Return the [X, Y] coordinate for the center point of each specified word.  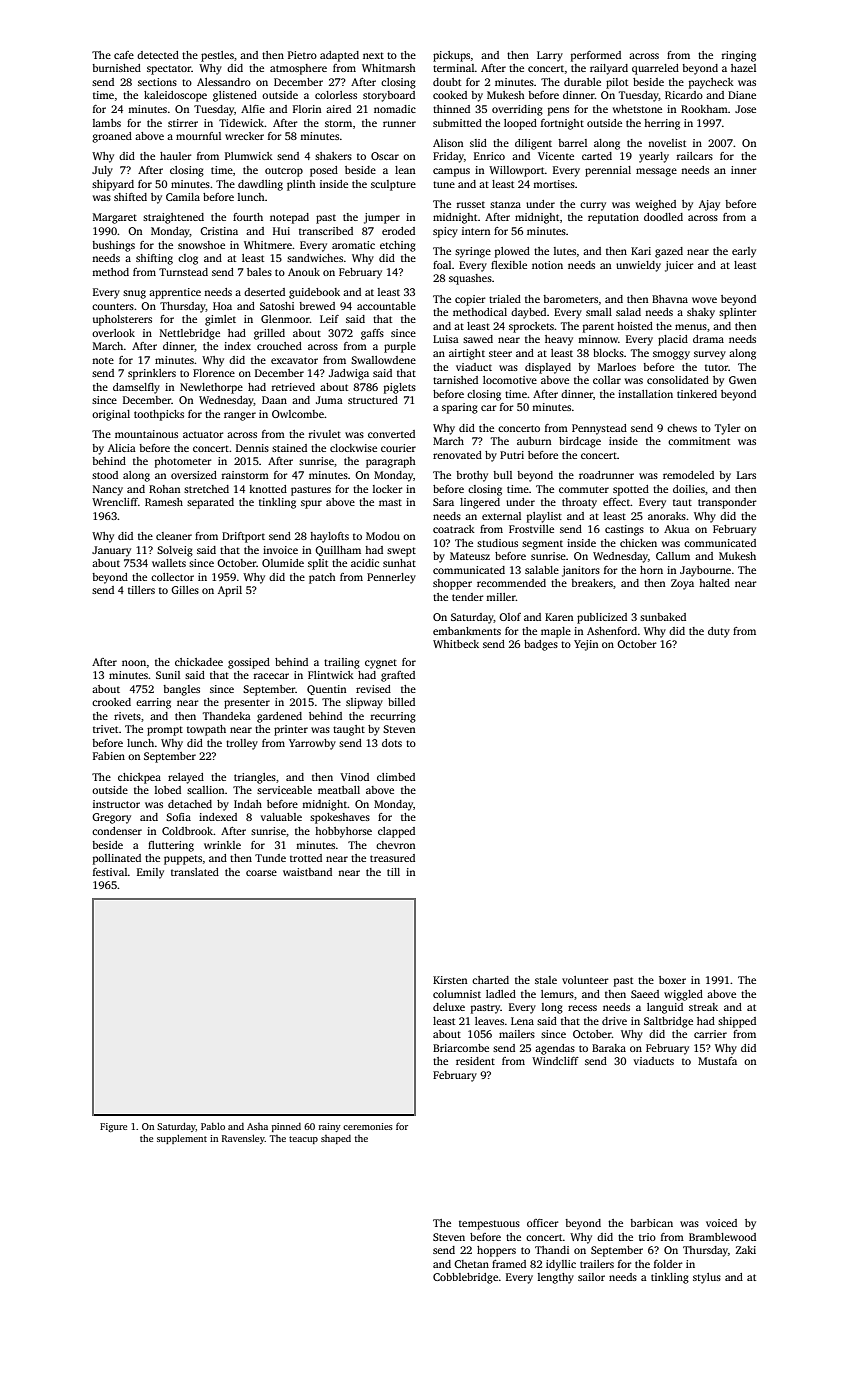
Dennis [252, 448]
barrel [572, 143]
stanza [505, 204]
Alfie [253, 109]
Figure [113, 1127]
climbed [396, 777]
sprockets [531, 327]
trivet [105, 729]
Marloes [617, 367]
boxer [672, 980]
